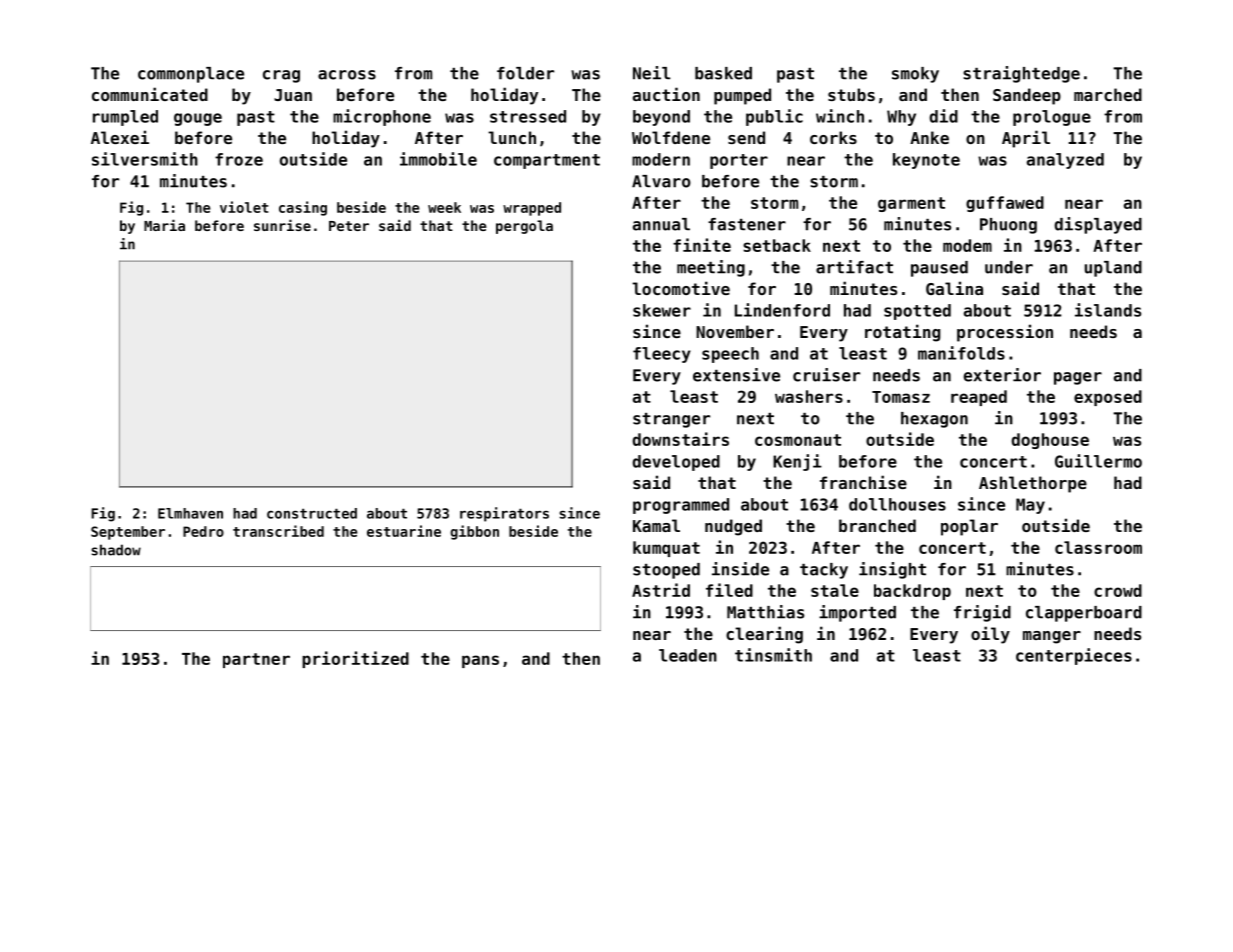  I want to click on speech, so click(730, 355).
